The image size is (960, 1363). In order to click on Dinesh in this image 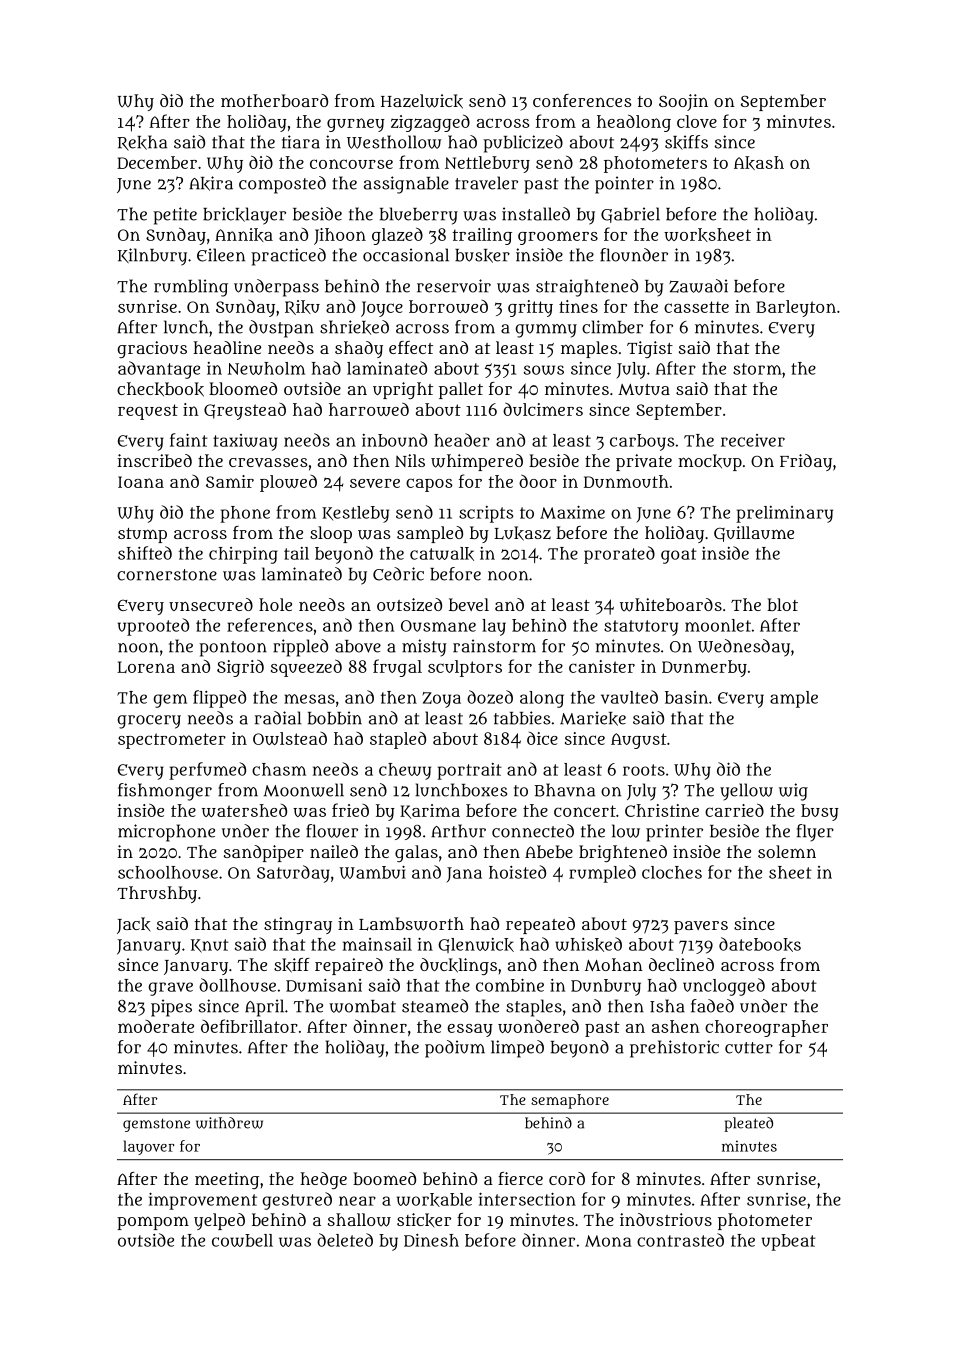, I will do `click(431, 1240)`.
